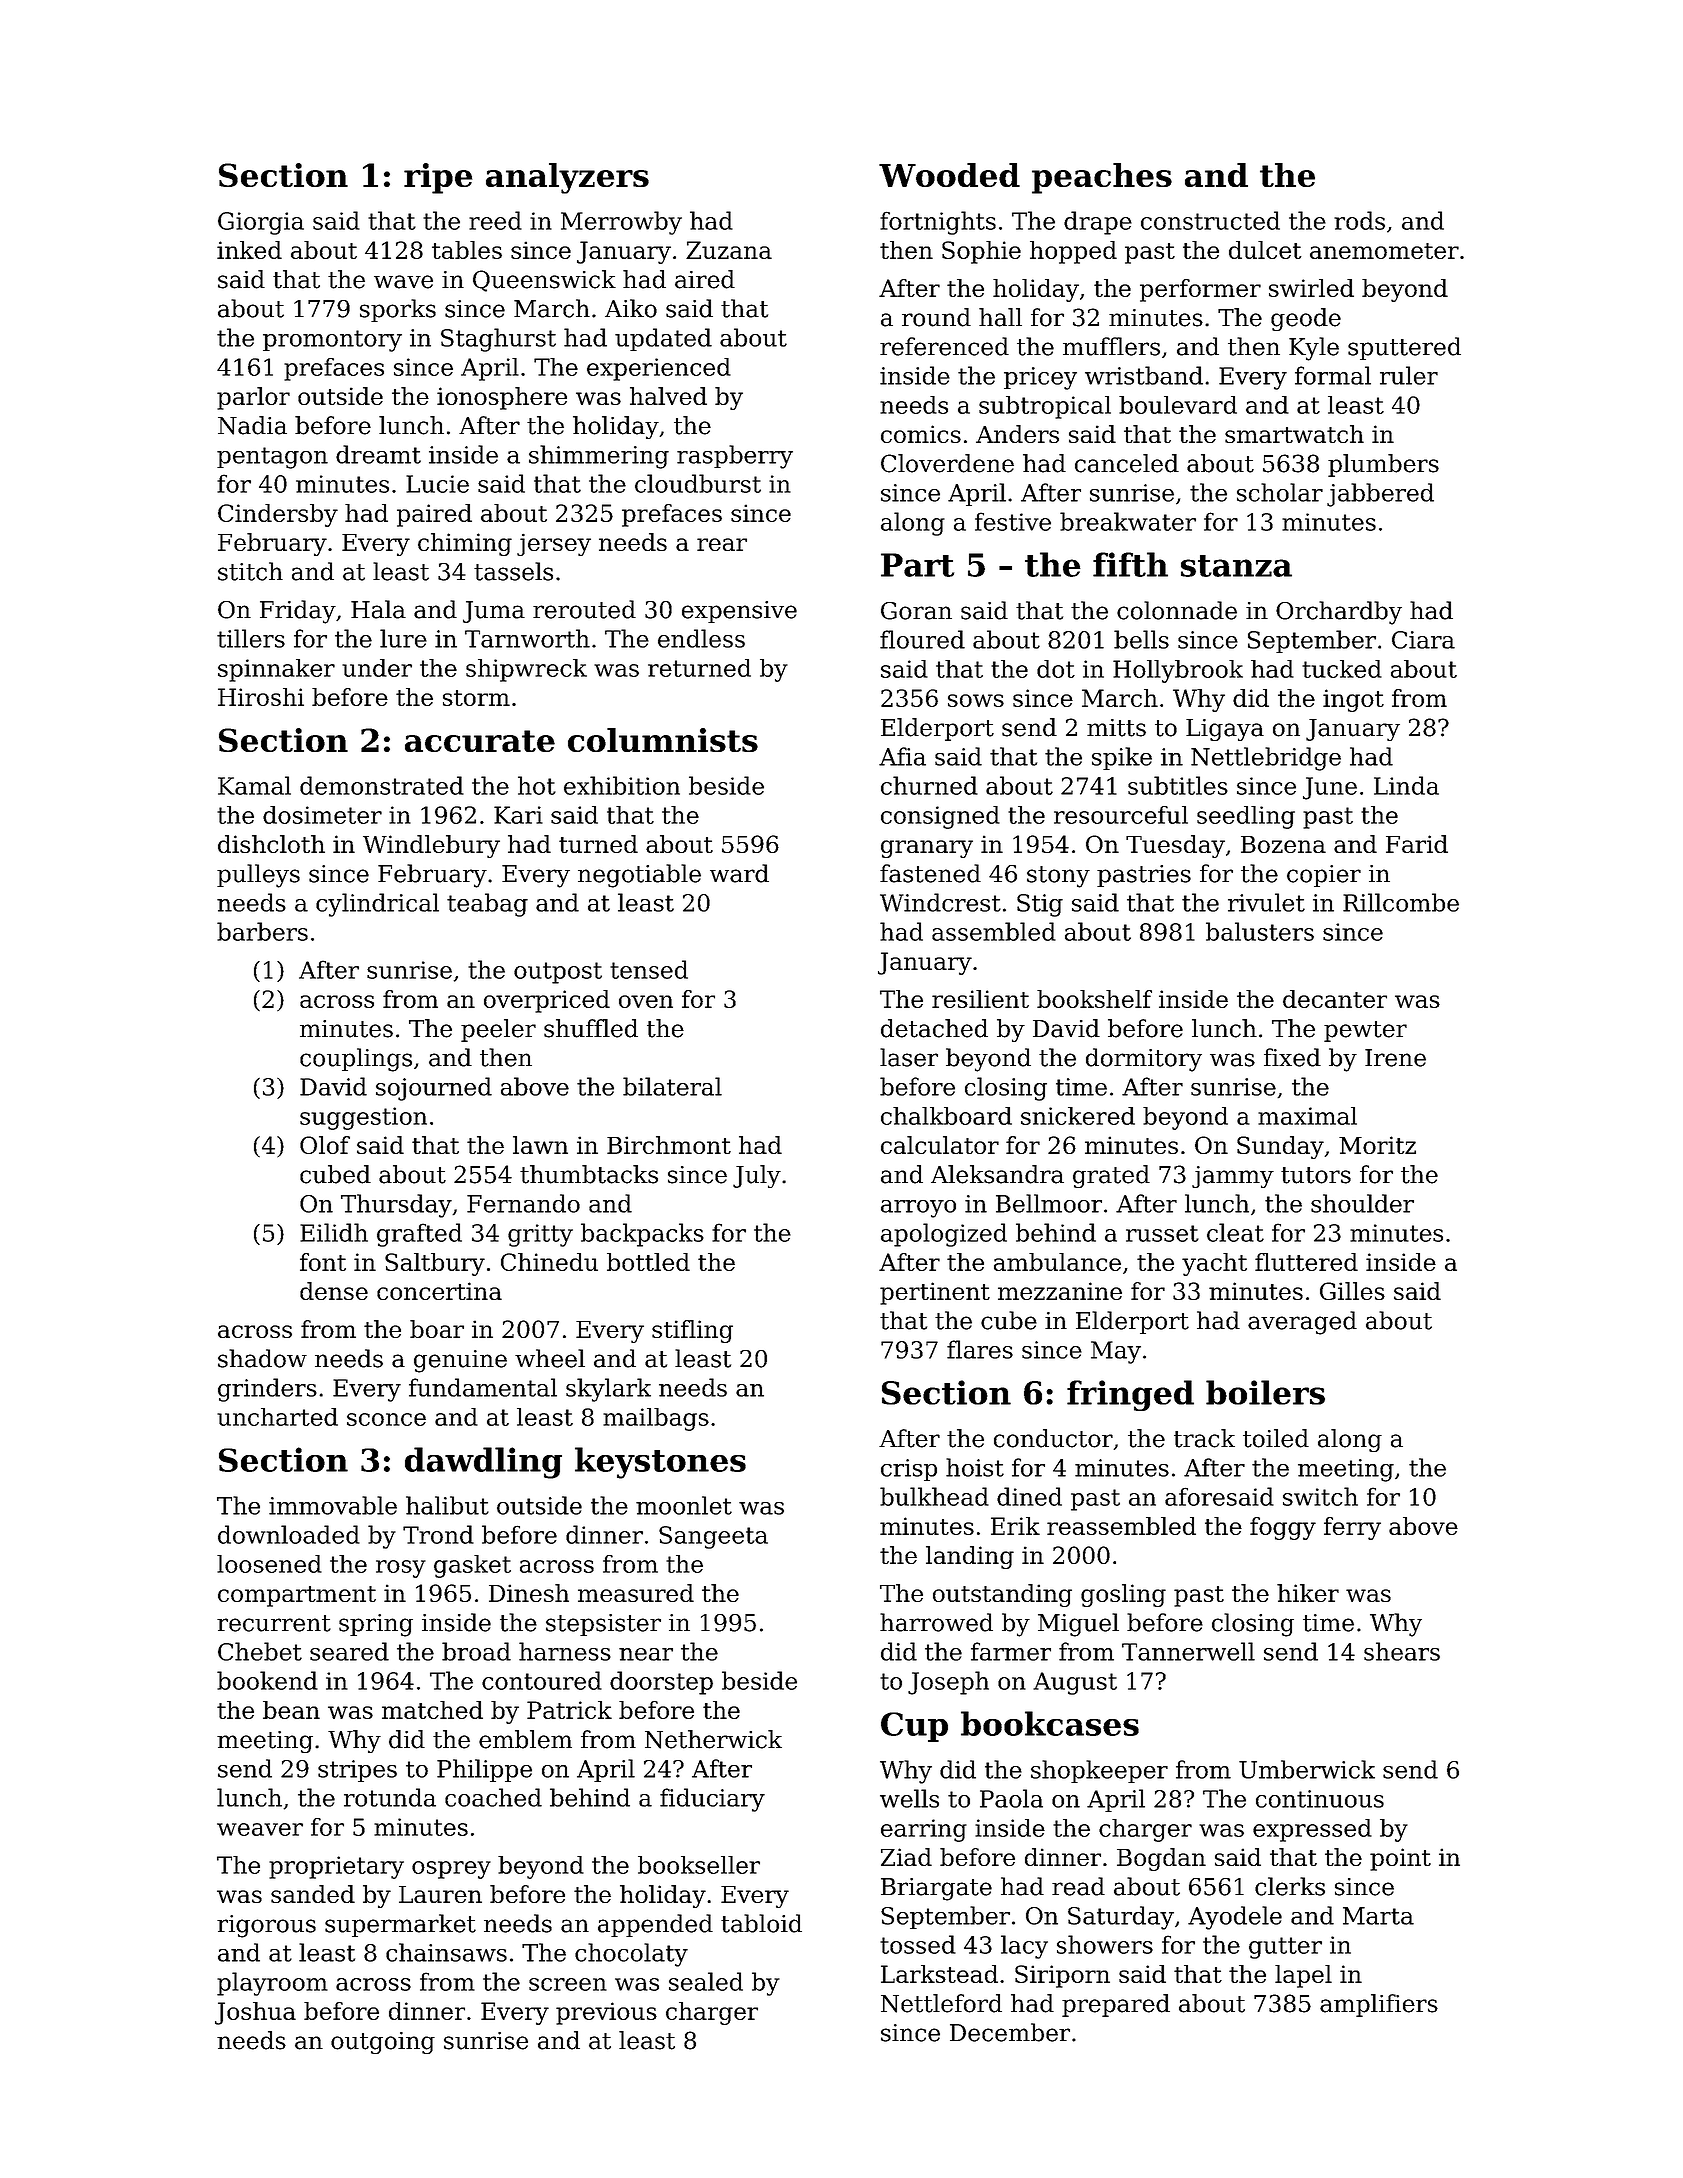  What do you see at coordinates (544, 281) in the document?
I see `Queenswick` at bounding box center [544, 281].
